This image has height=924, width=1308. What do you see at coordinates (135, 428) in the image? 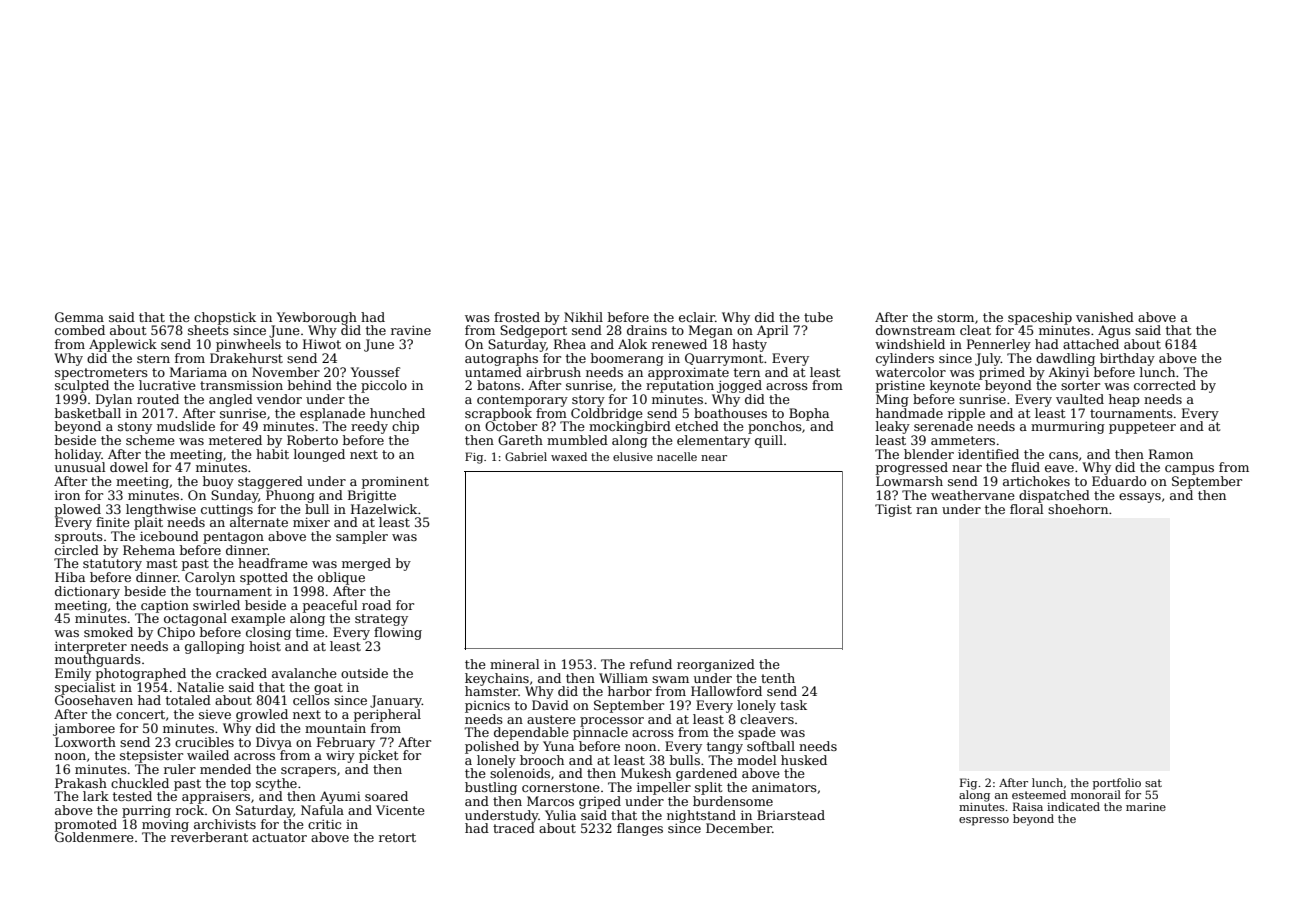
I see `stony` at bounding box center [135, 428].
